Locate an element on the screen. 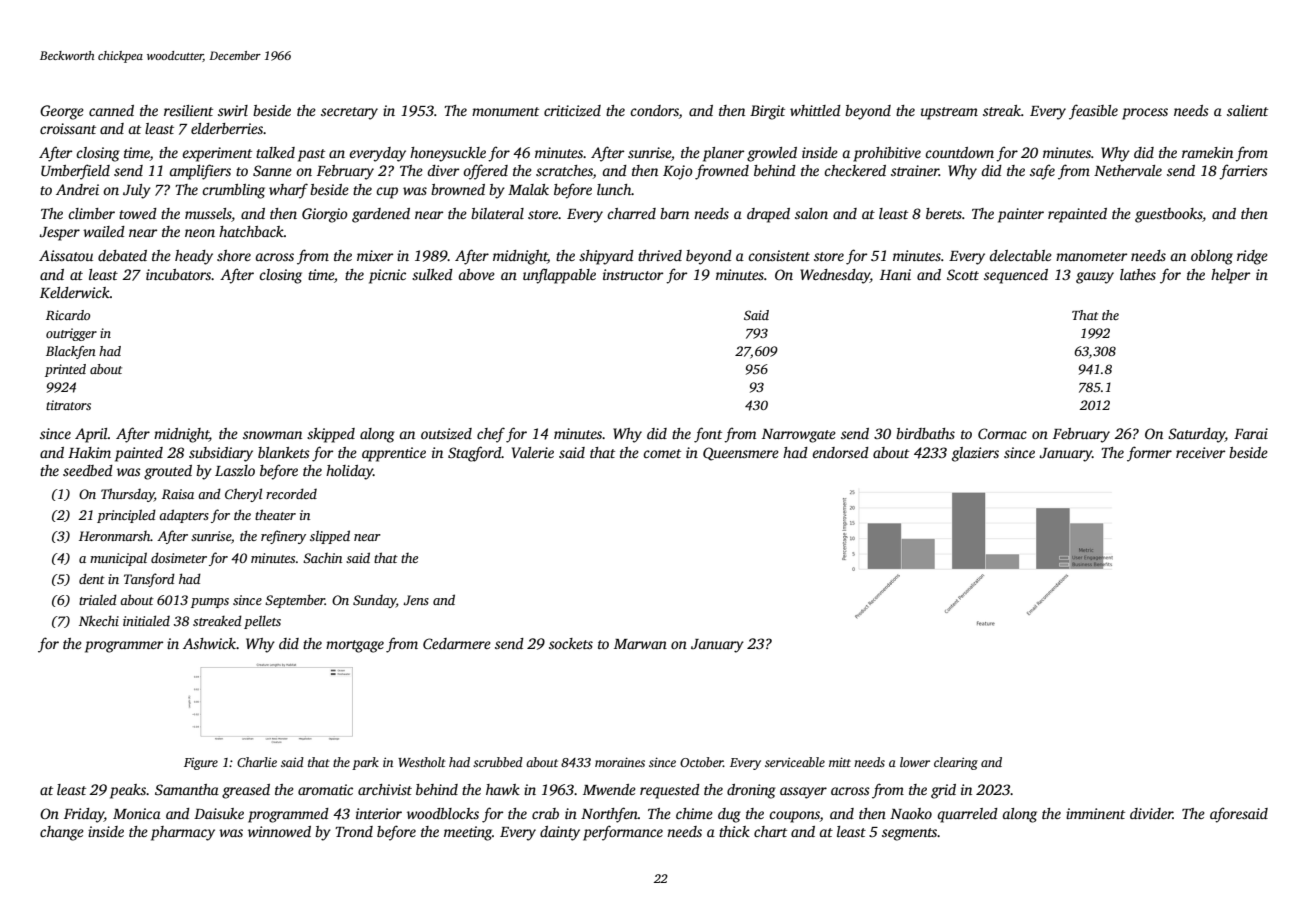 The image size is (1308, 924). aromatic is located at coordinates (325, 789).
